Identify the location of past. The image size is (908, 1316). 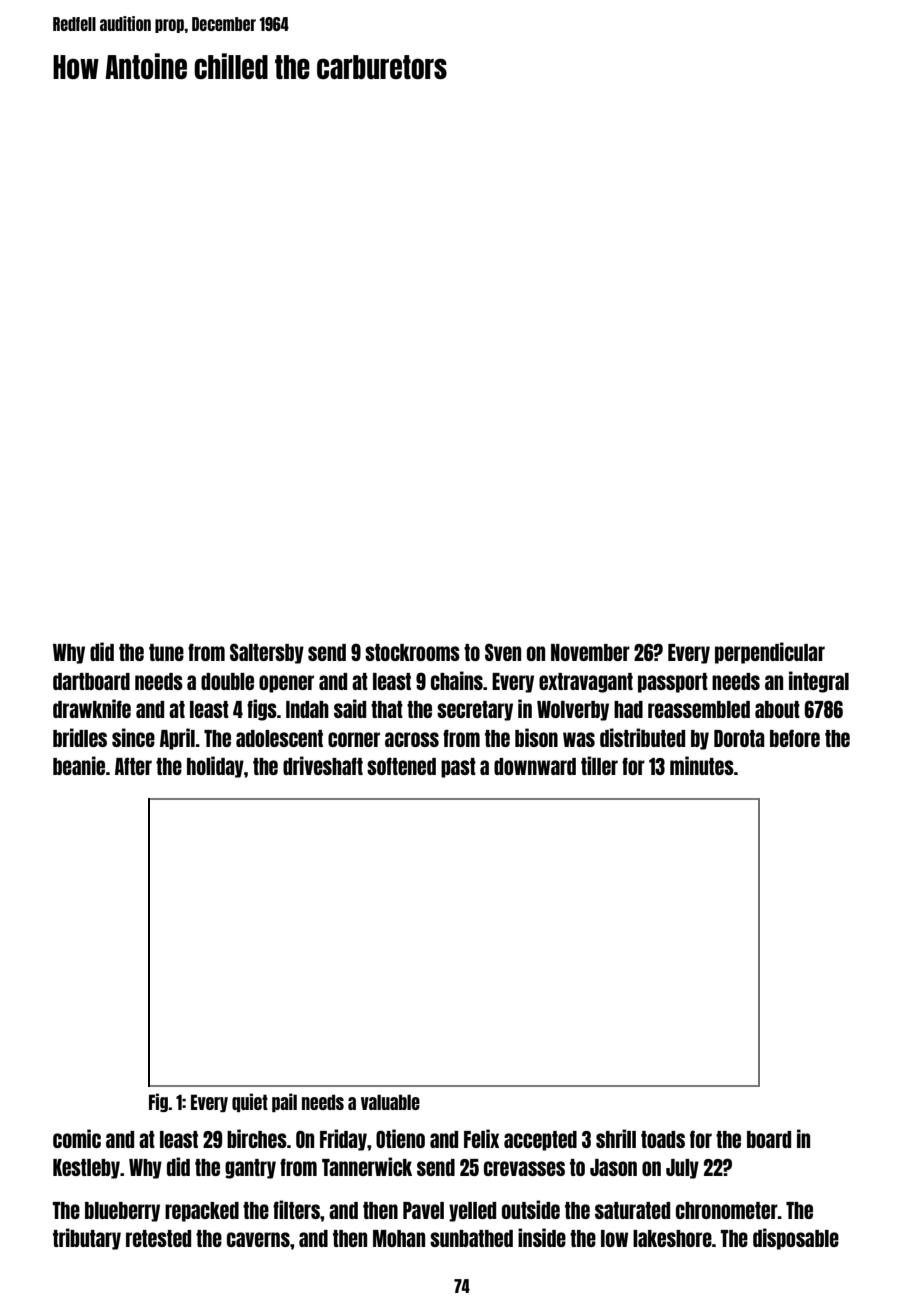
(458, 768).
